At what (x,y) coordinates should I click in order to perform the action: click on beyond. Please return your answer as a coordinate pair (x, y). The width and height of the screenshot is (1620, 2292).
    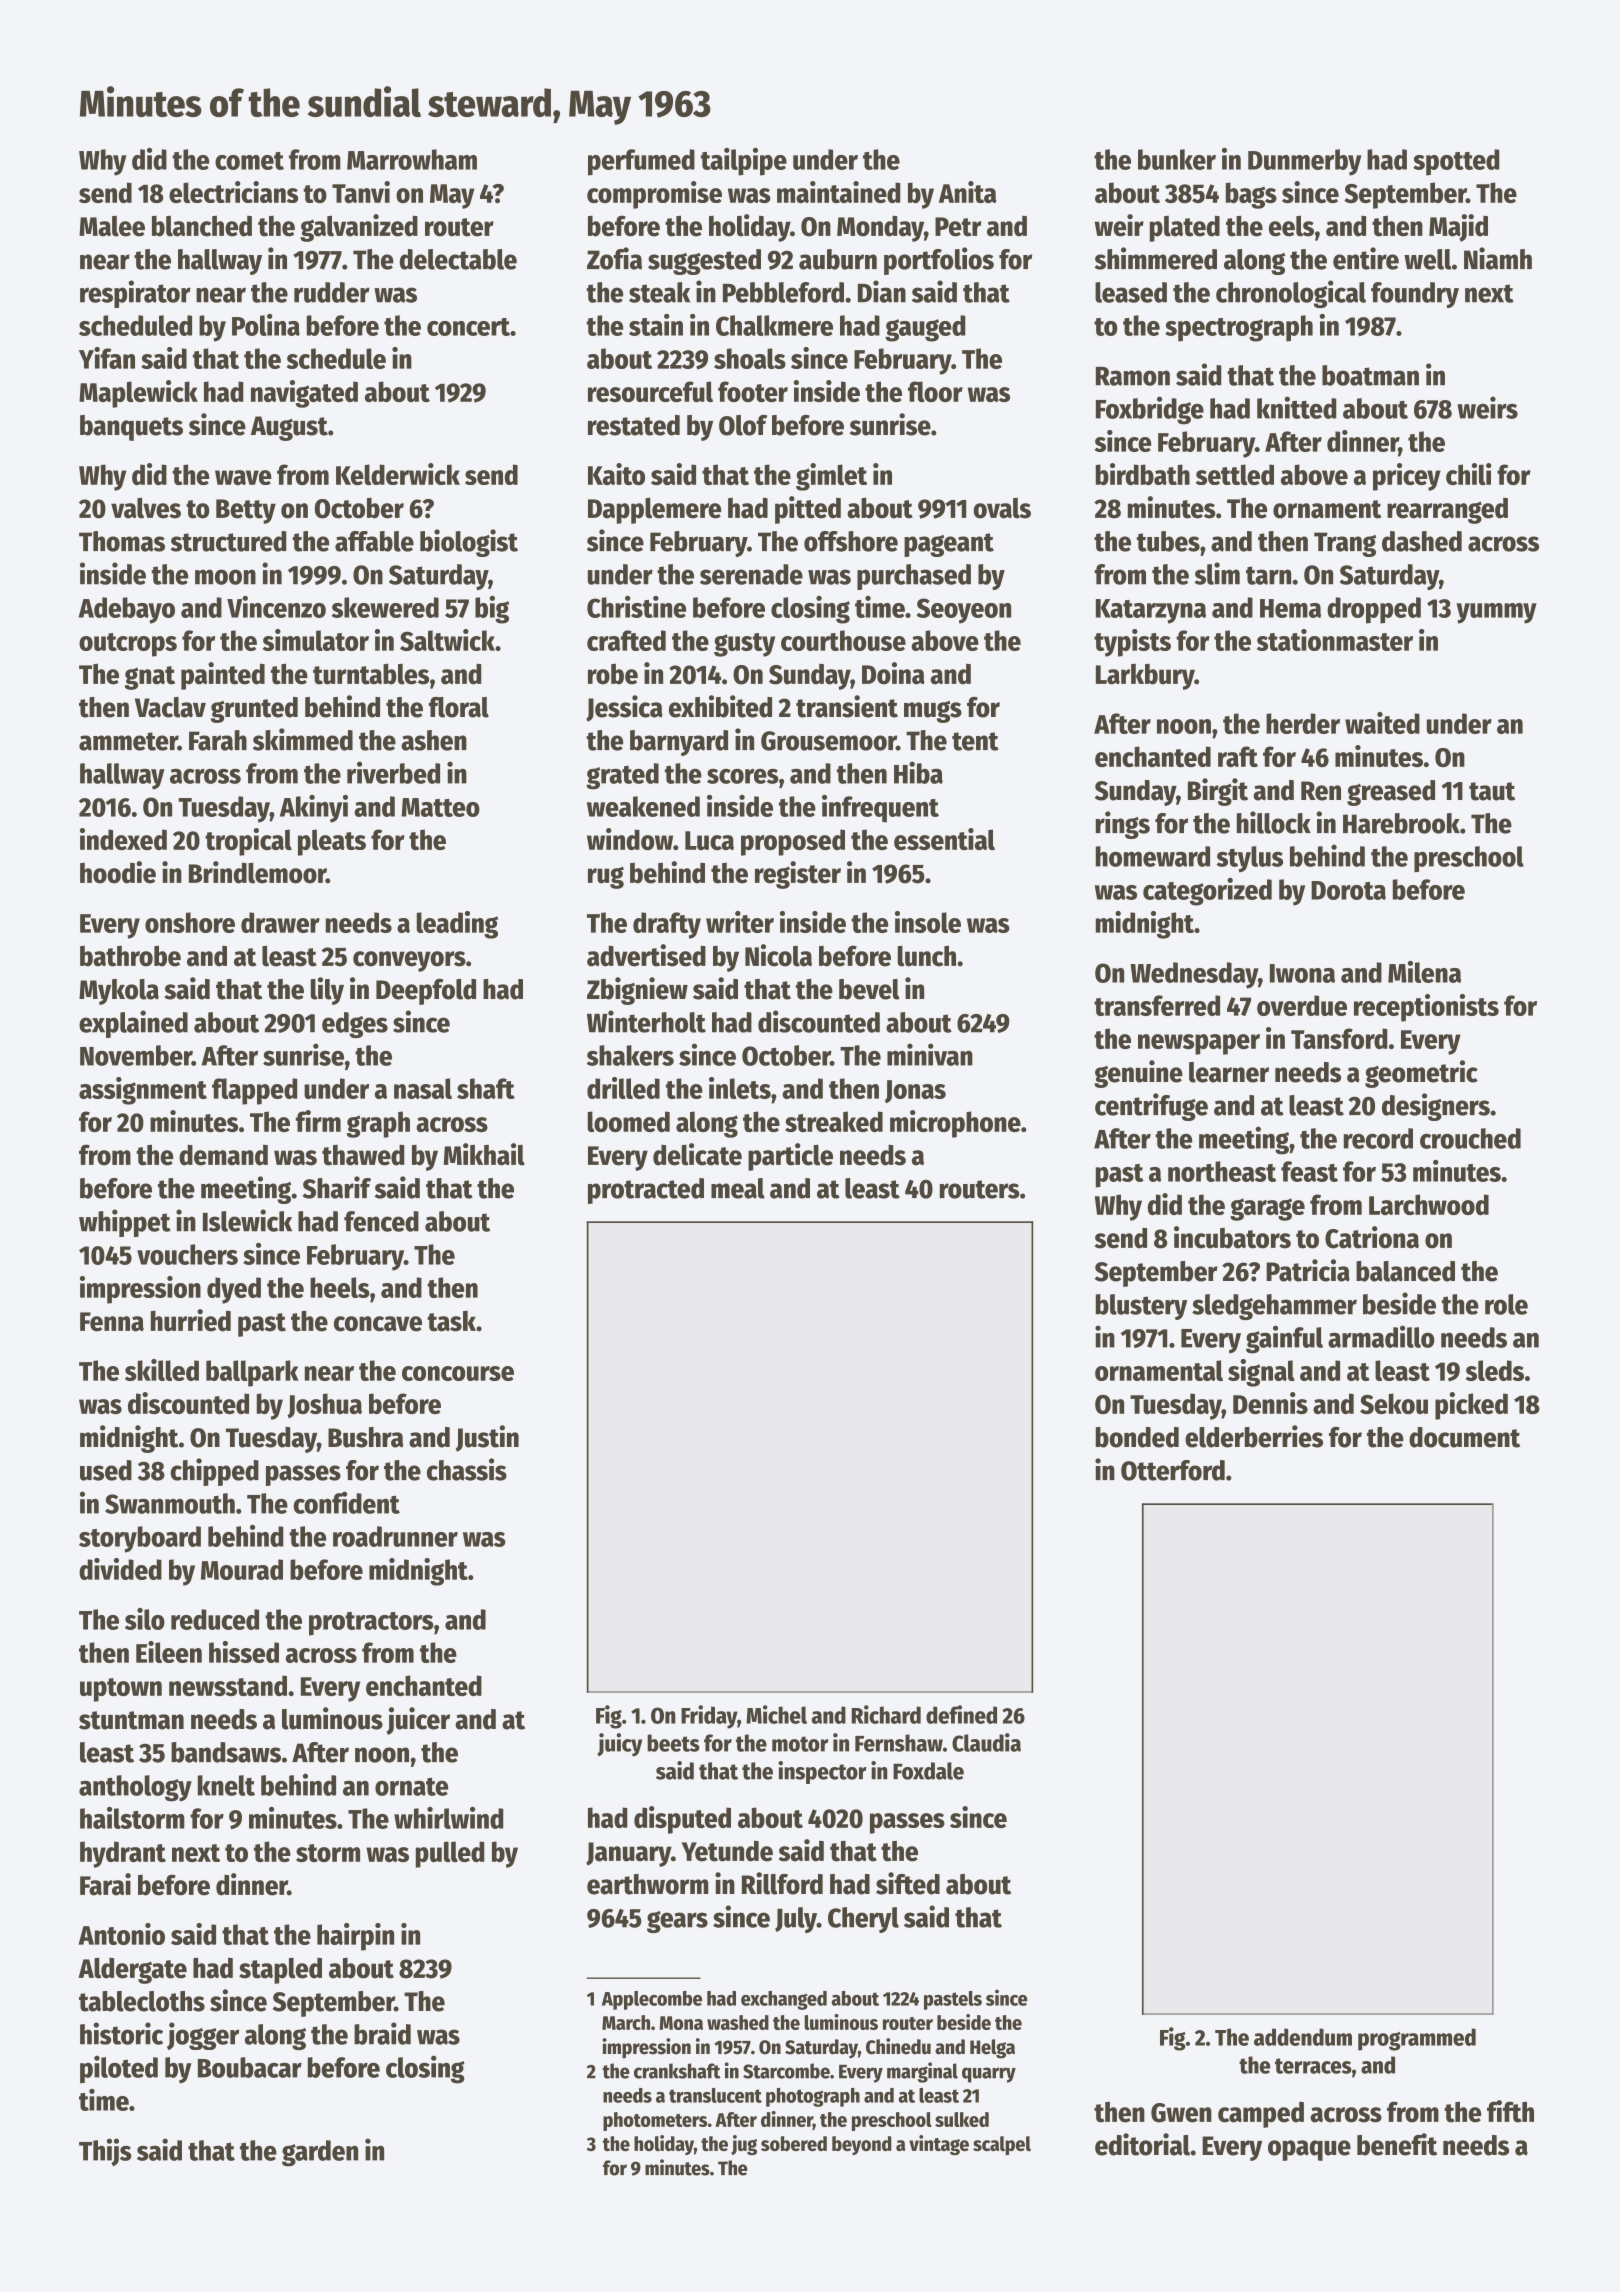
    Looking at the image, I should click on (862, 2145).
